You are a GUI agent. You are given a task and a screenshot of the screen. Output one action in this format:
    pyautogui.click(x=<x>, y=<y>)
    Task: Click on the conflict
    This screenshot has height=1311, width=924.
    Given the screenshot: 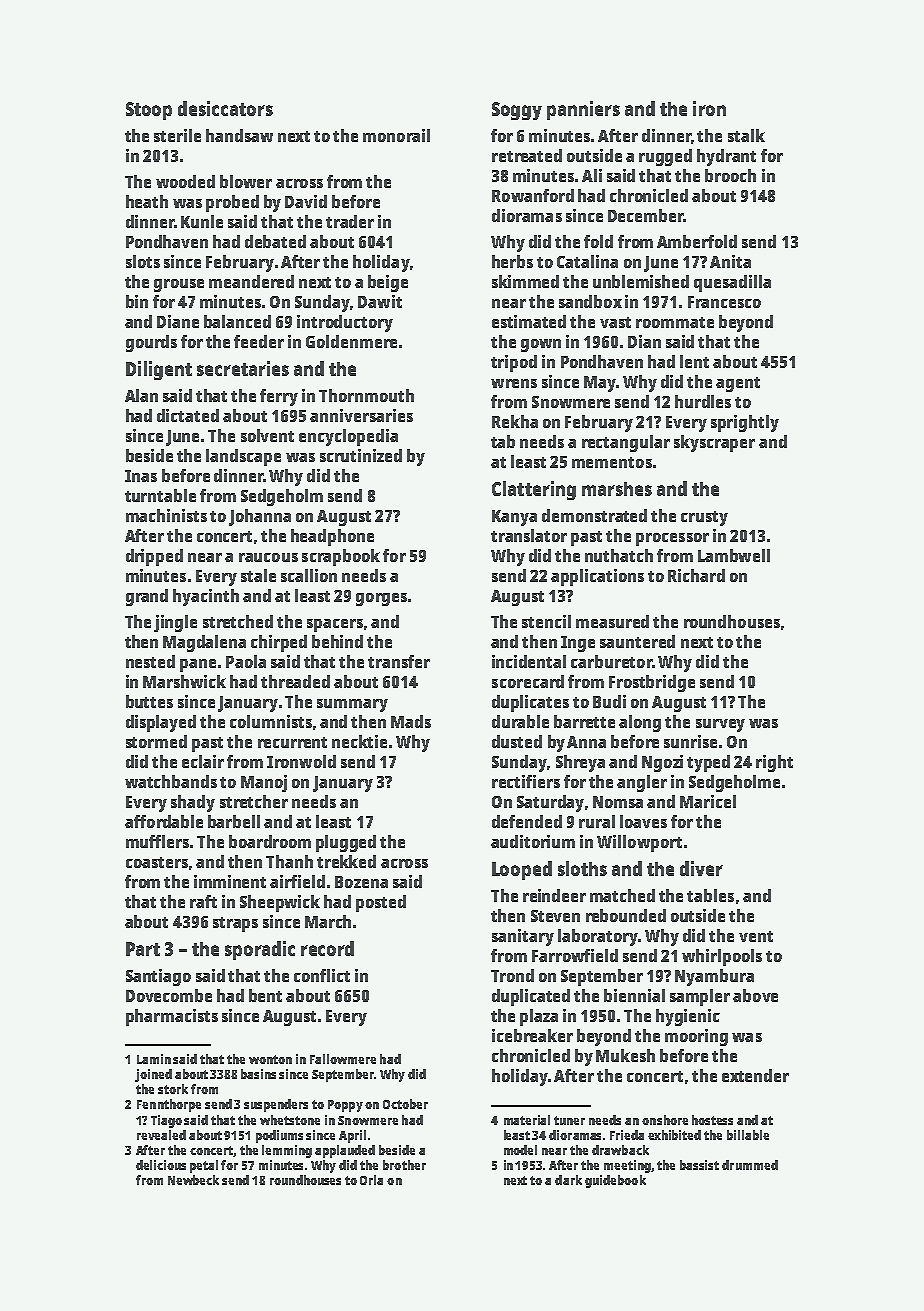 What is the action you would take?
    pyautogui.click(x=322, y=975)
